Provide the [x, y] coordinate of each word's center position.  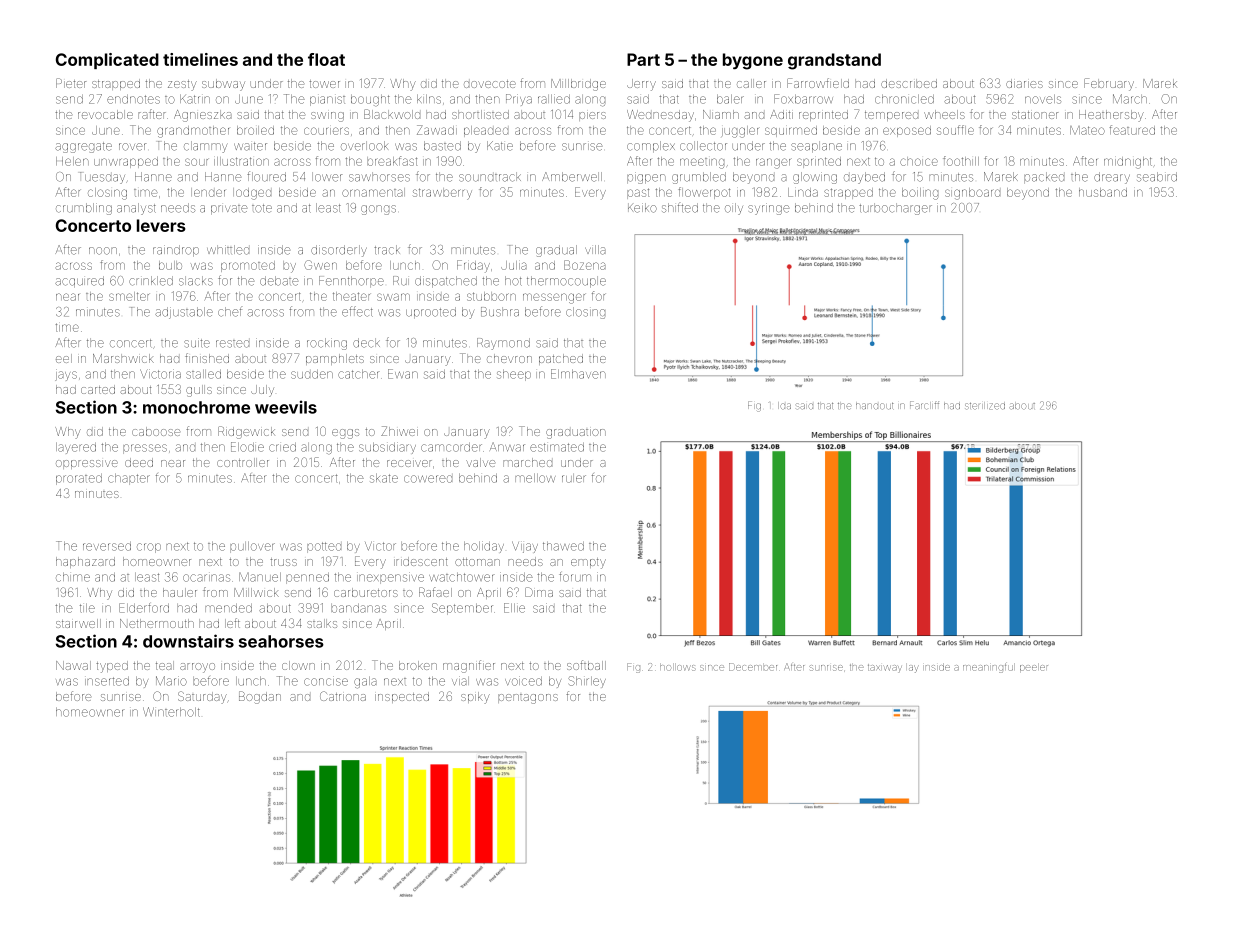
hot [513, 281]
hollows [677, 668]
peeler [1034, 668]
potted [324, 547]
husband [1103, 192]
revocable [105, 114]
